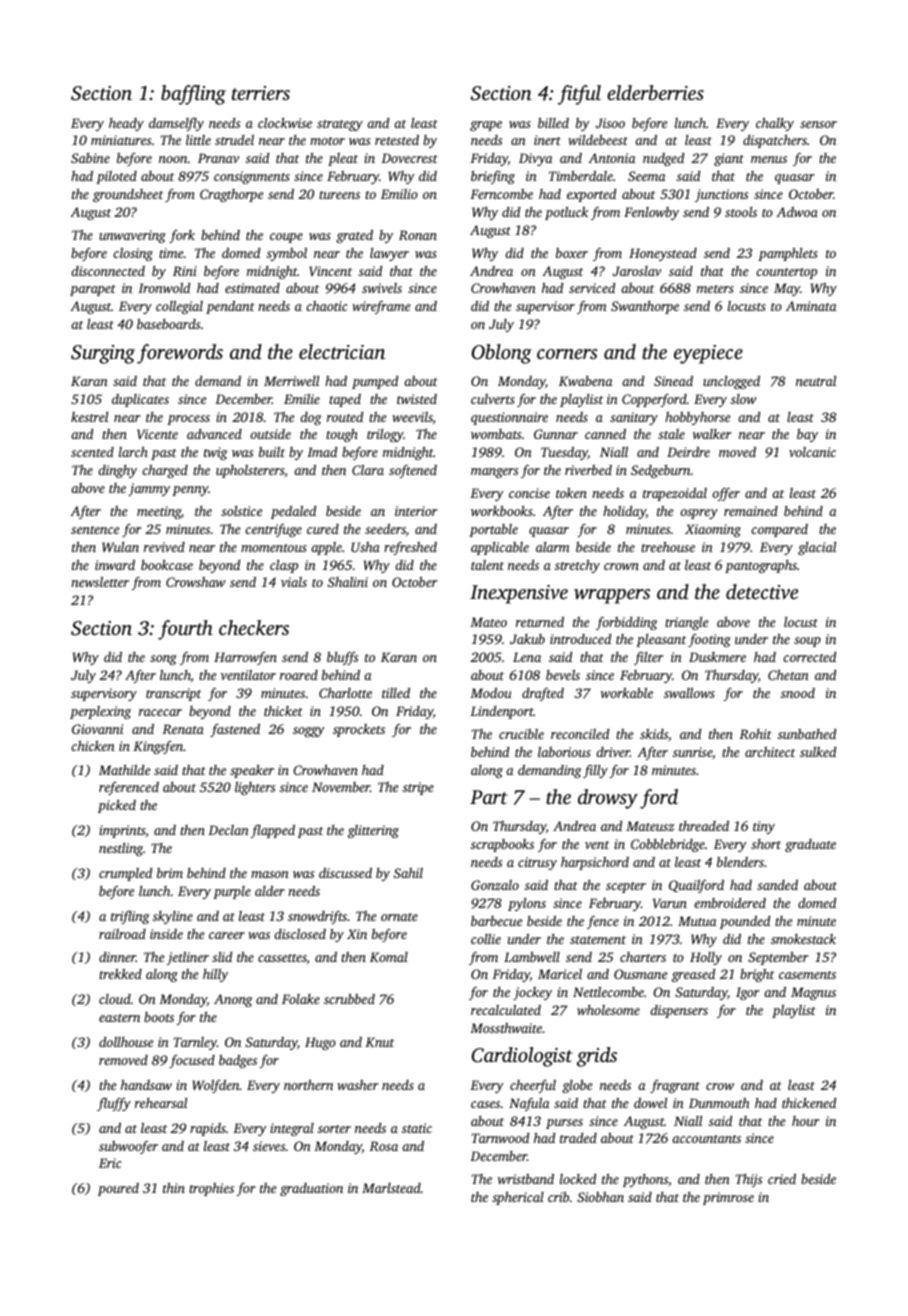  Describe the element at coordinates (743, 399) in the page. I see `slow` at that location.
